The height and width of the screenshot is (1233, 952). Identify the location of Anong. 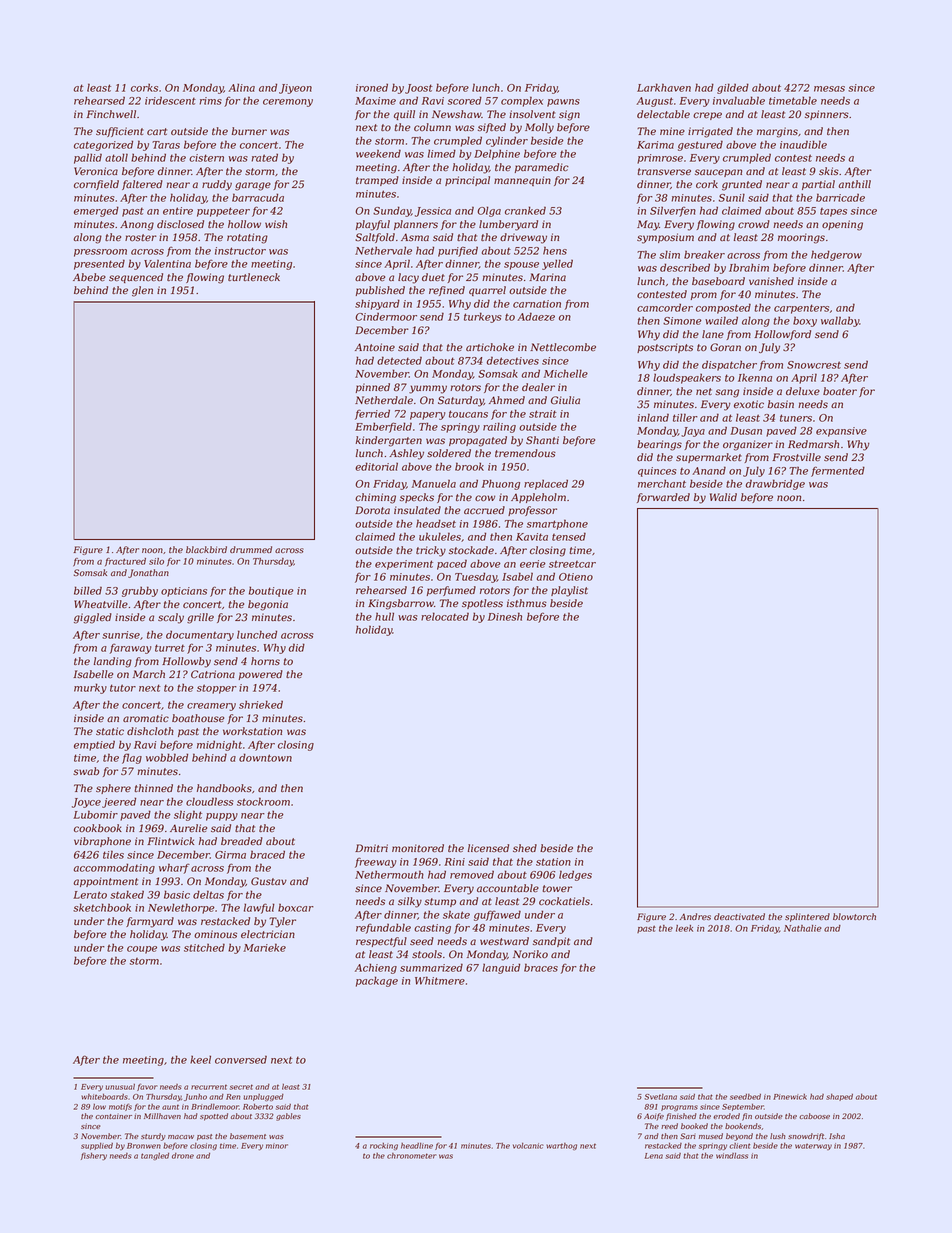
(137, 225).
